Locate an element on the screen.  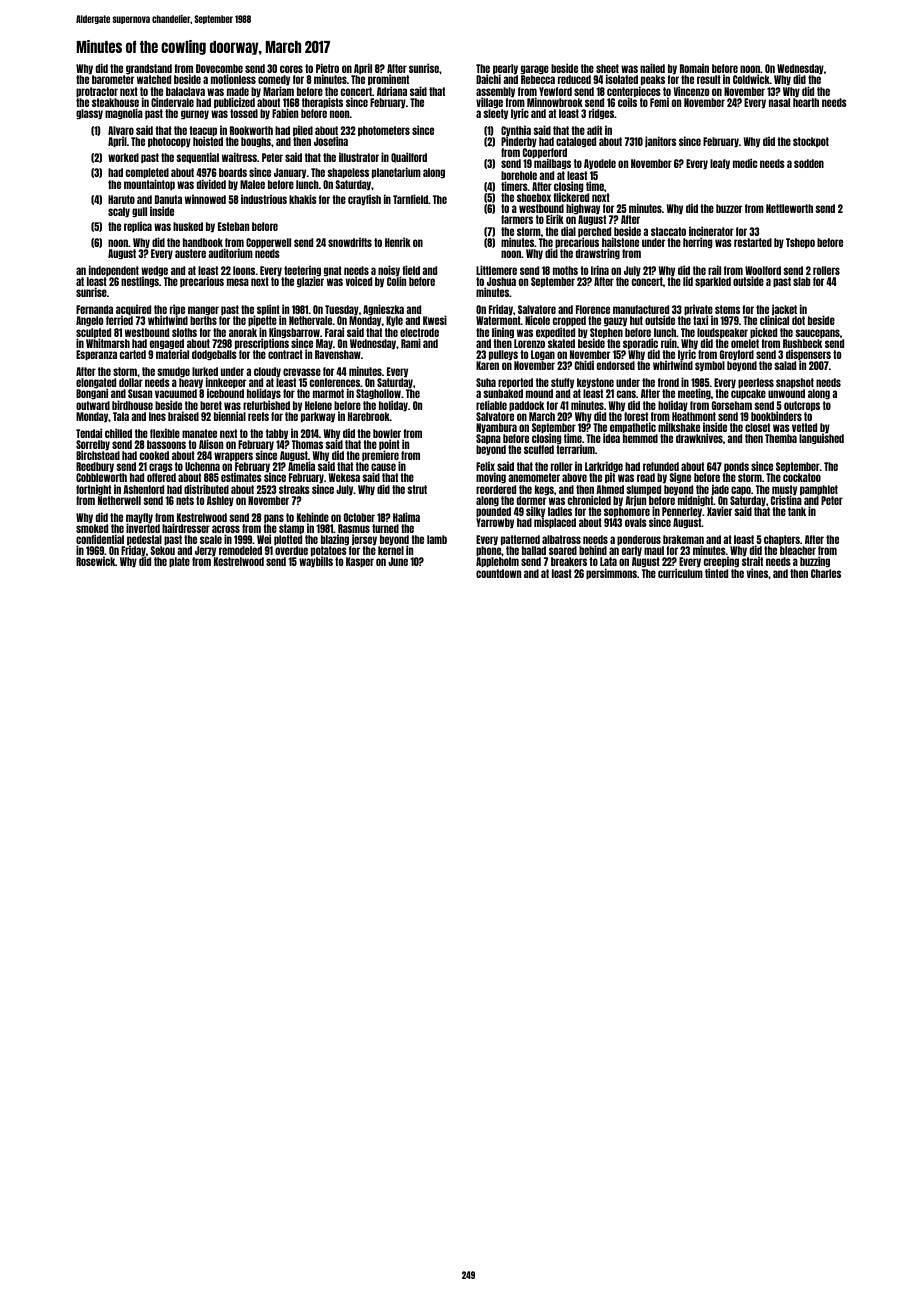
planetarium is located at coordinates (396, 172).
